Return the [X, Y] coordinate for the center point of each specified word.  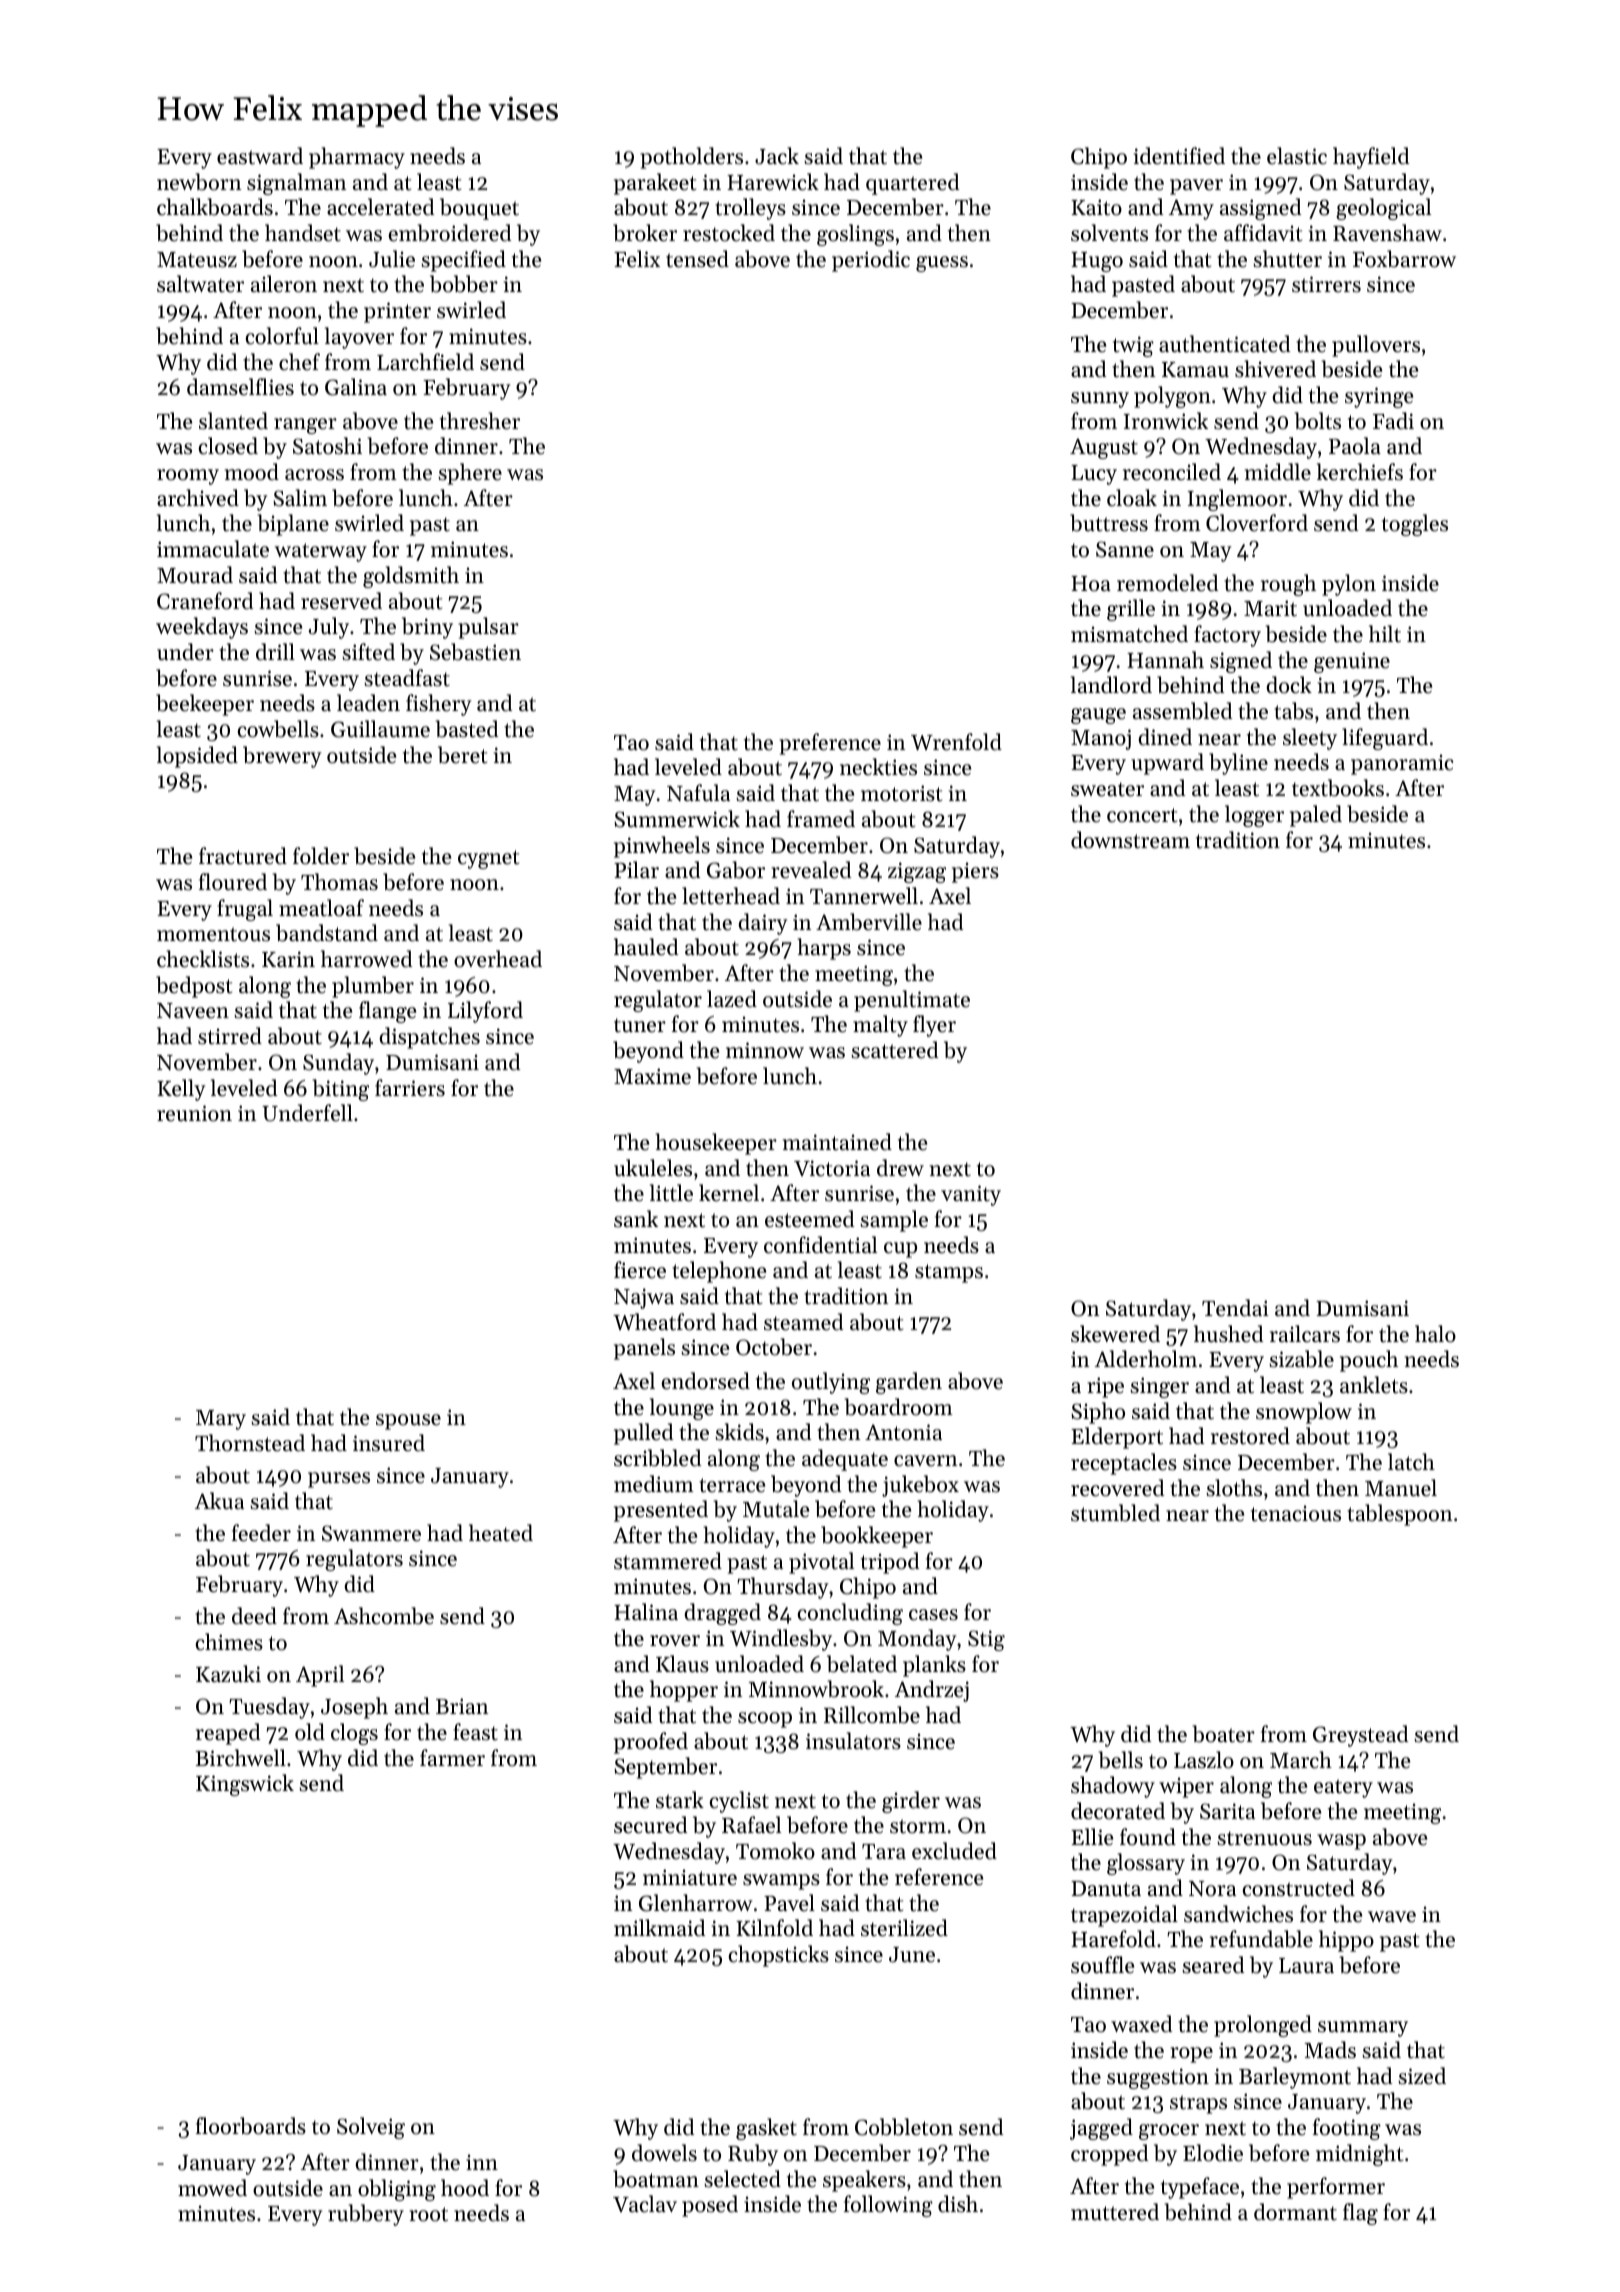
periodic [871, 261]
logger [1254, 816]
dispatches [429, 1038]
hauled [646, 947]
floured [233, 882]
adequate [845, 1460]
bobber [464, 284]
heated [501, 1533]
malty [880, 1026]
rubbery [366, 2215]
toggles [1415, 525]
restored [1250, 1436]
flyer [934, 1026]
